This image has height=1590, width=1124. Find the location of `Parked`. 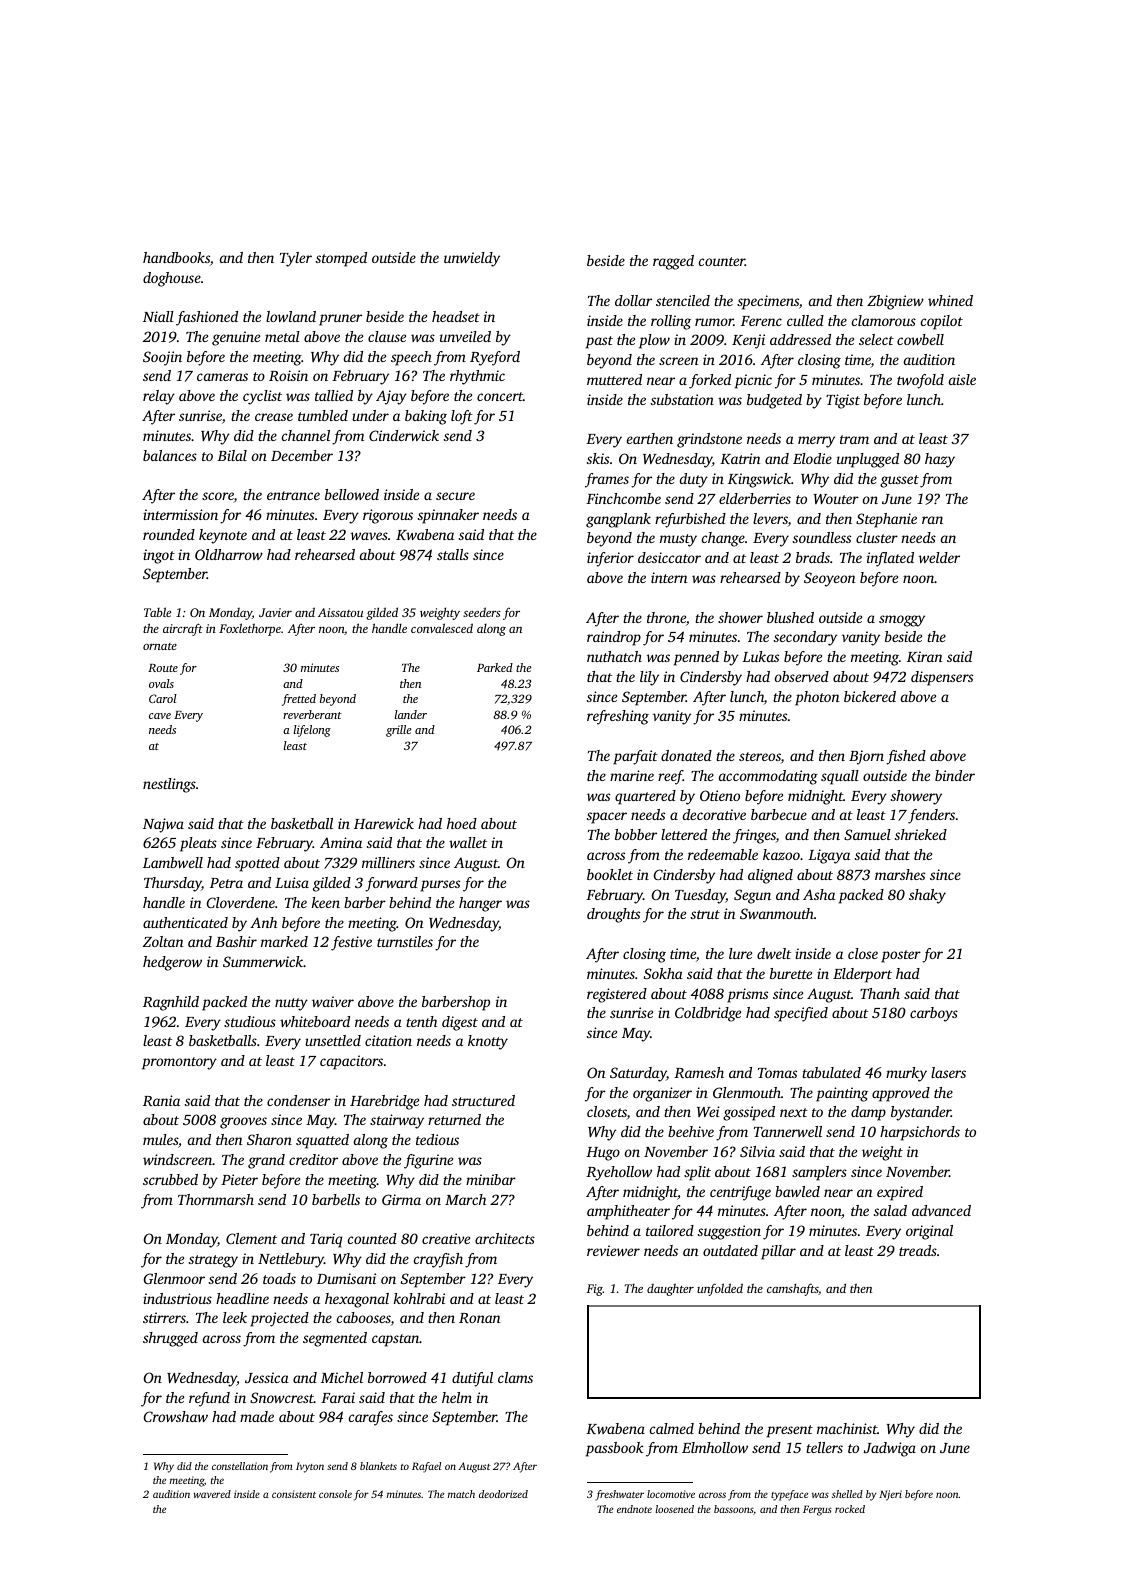

Parked is located at coordinates (495, 667).
